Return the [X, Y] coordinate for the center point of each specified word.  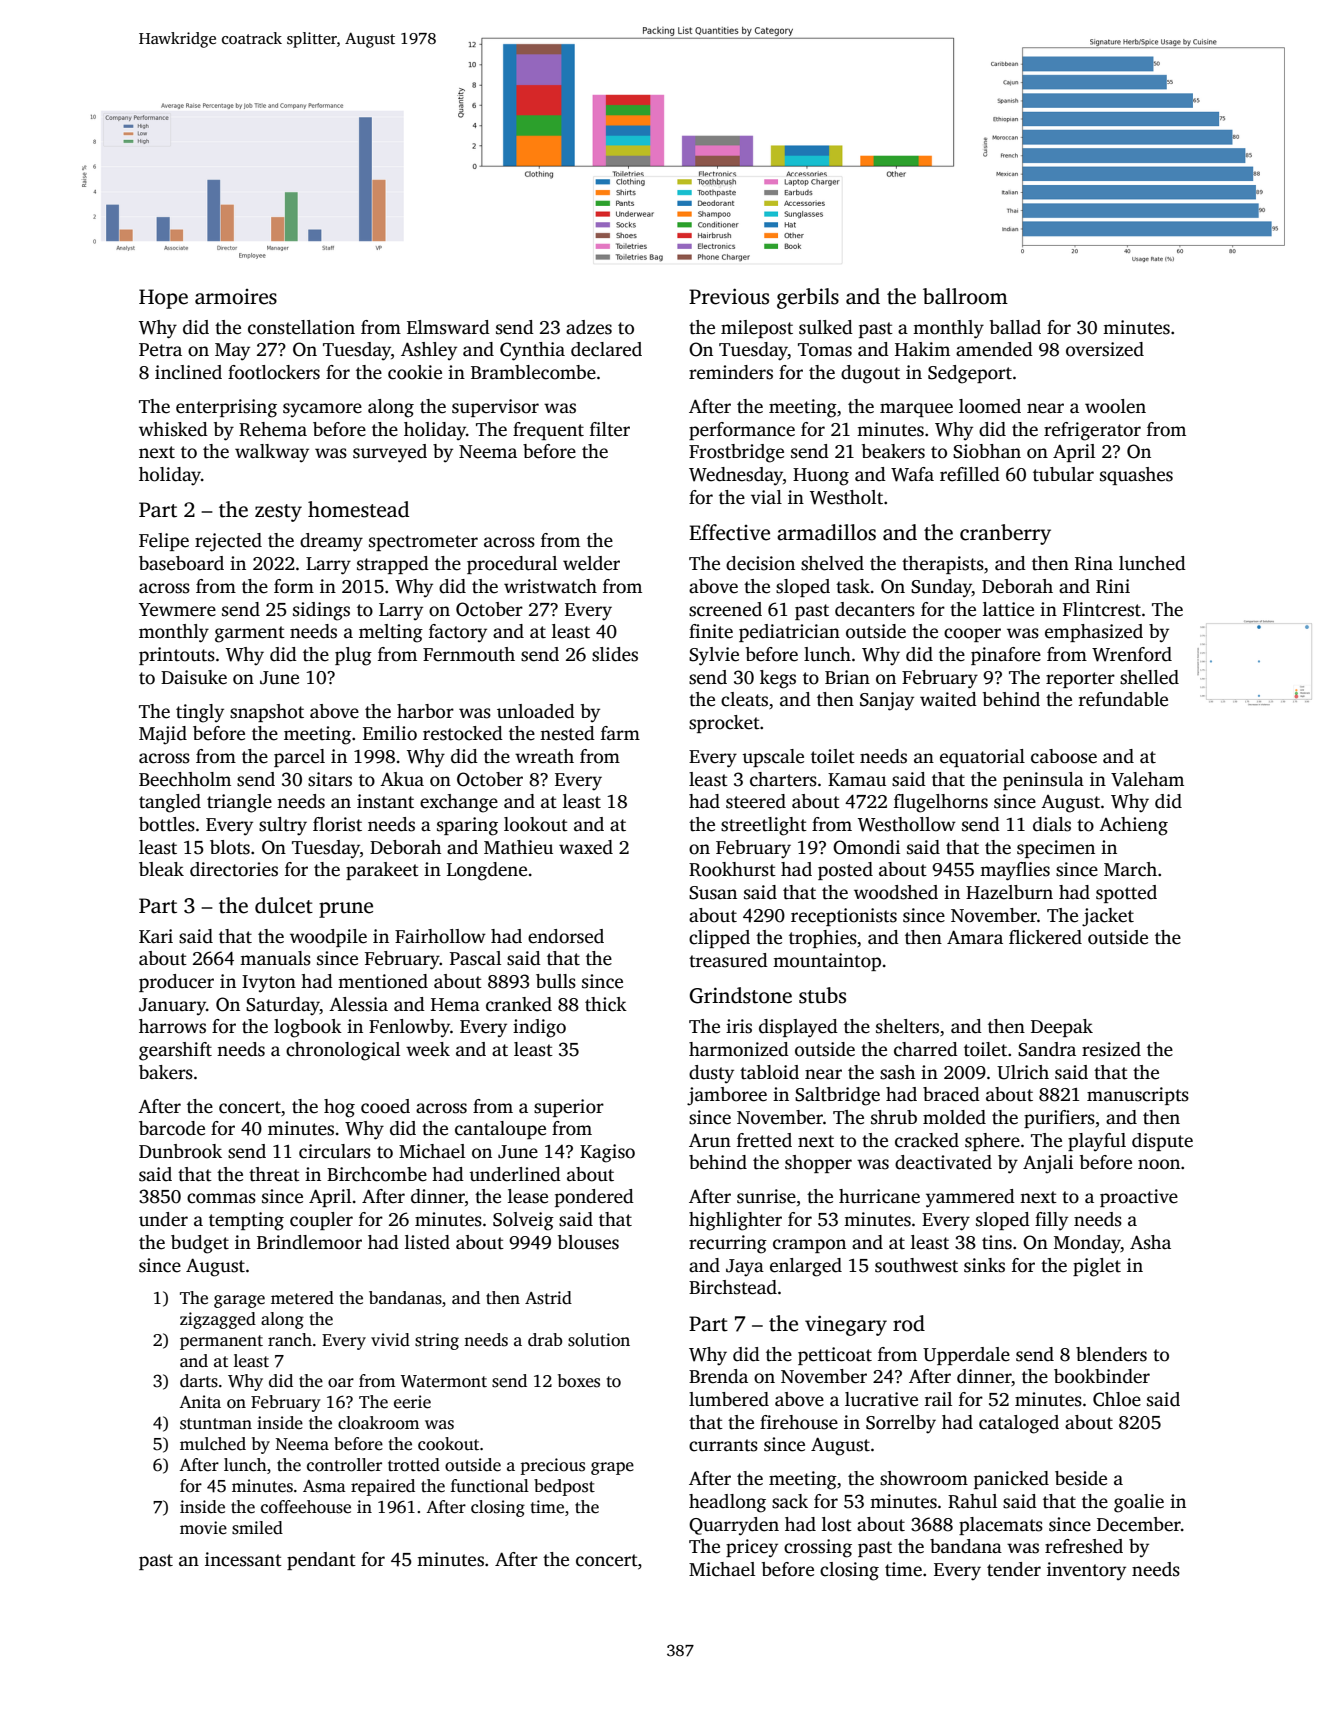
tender [1014, 1569]
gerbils [808, 298]
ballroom [965, 296]
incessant [243, 1559]
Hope [163, 299]
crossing [818, 1548]
